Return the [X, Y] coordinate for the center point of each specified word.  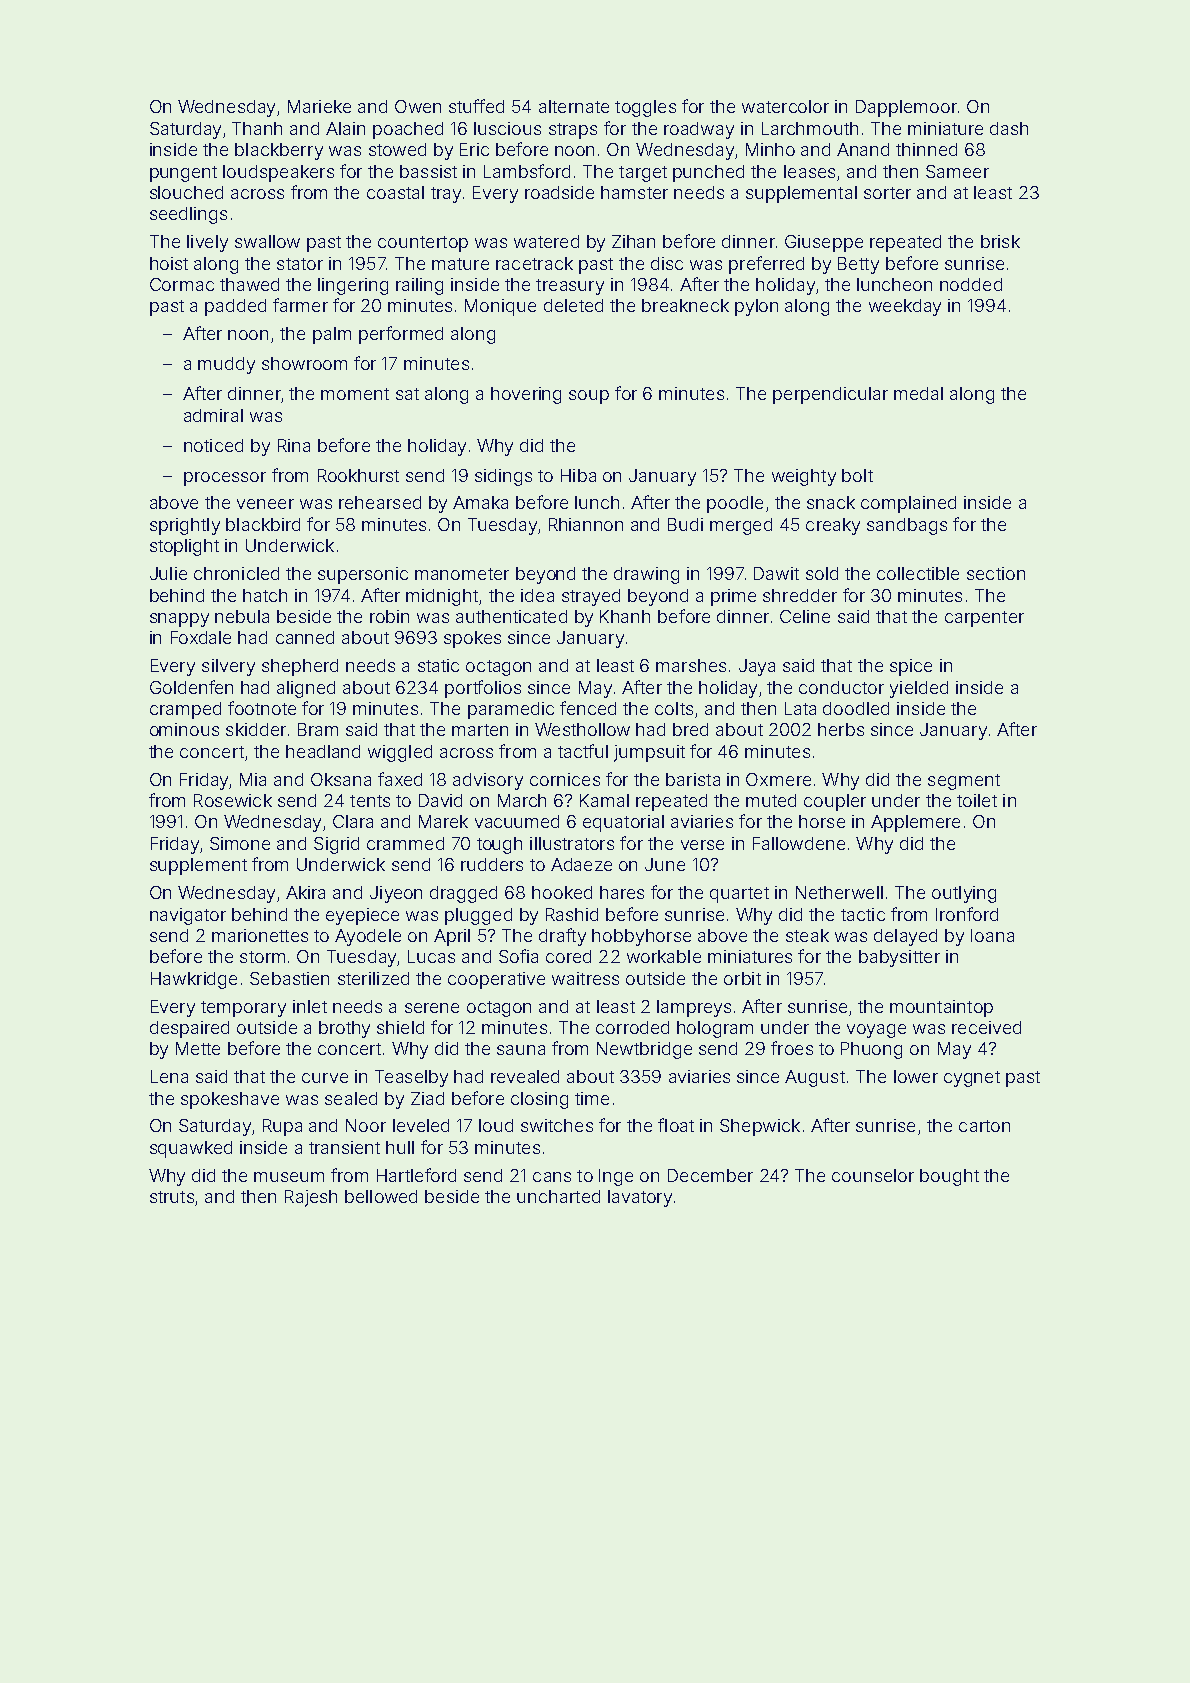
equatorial [623, 823]
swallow [267, 241]
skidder [256, 729]
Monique [500, 307]
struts [172, 1197]
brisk [1000, 241]
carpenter [984, 619]
